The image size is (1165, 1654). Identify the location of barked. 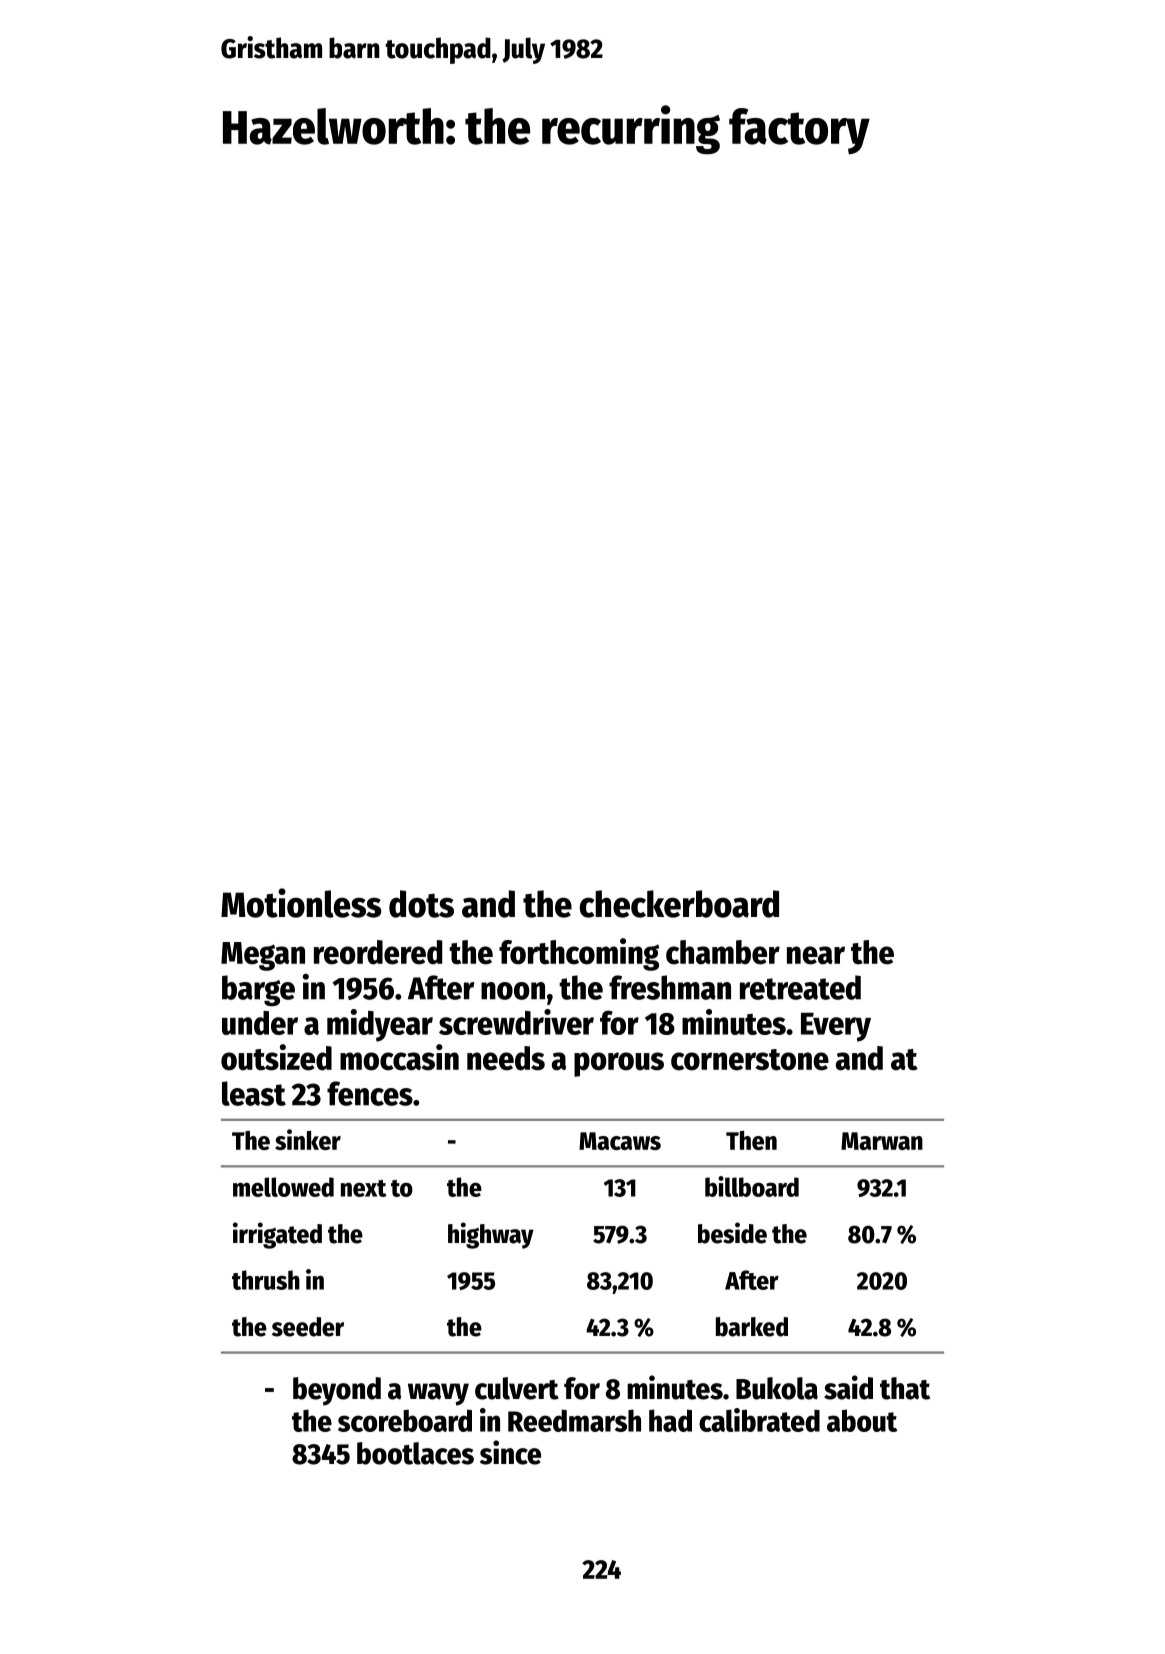
(752, 1327).
